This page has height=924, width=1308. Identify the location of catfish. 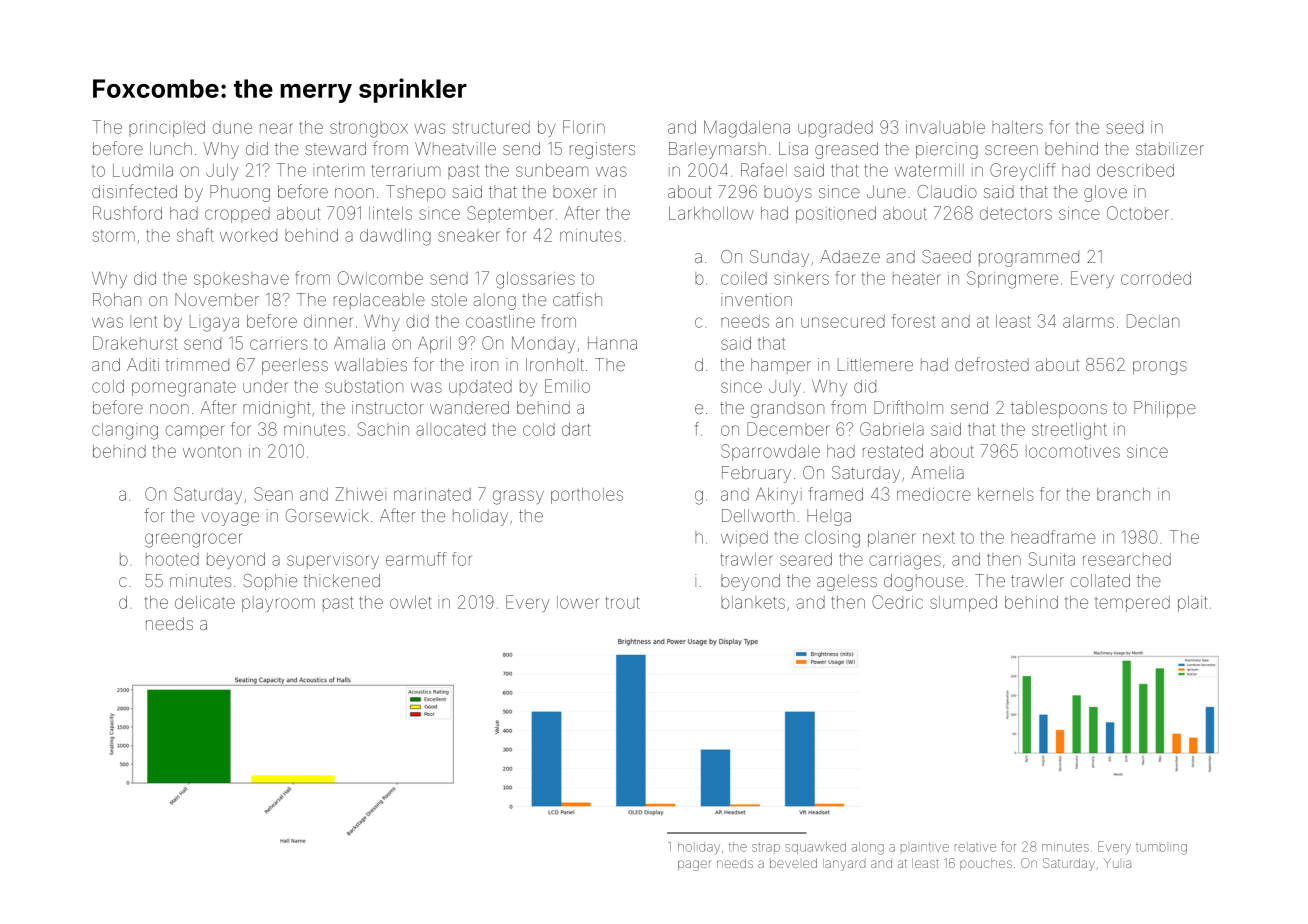
(577, 299).
